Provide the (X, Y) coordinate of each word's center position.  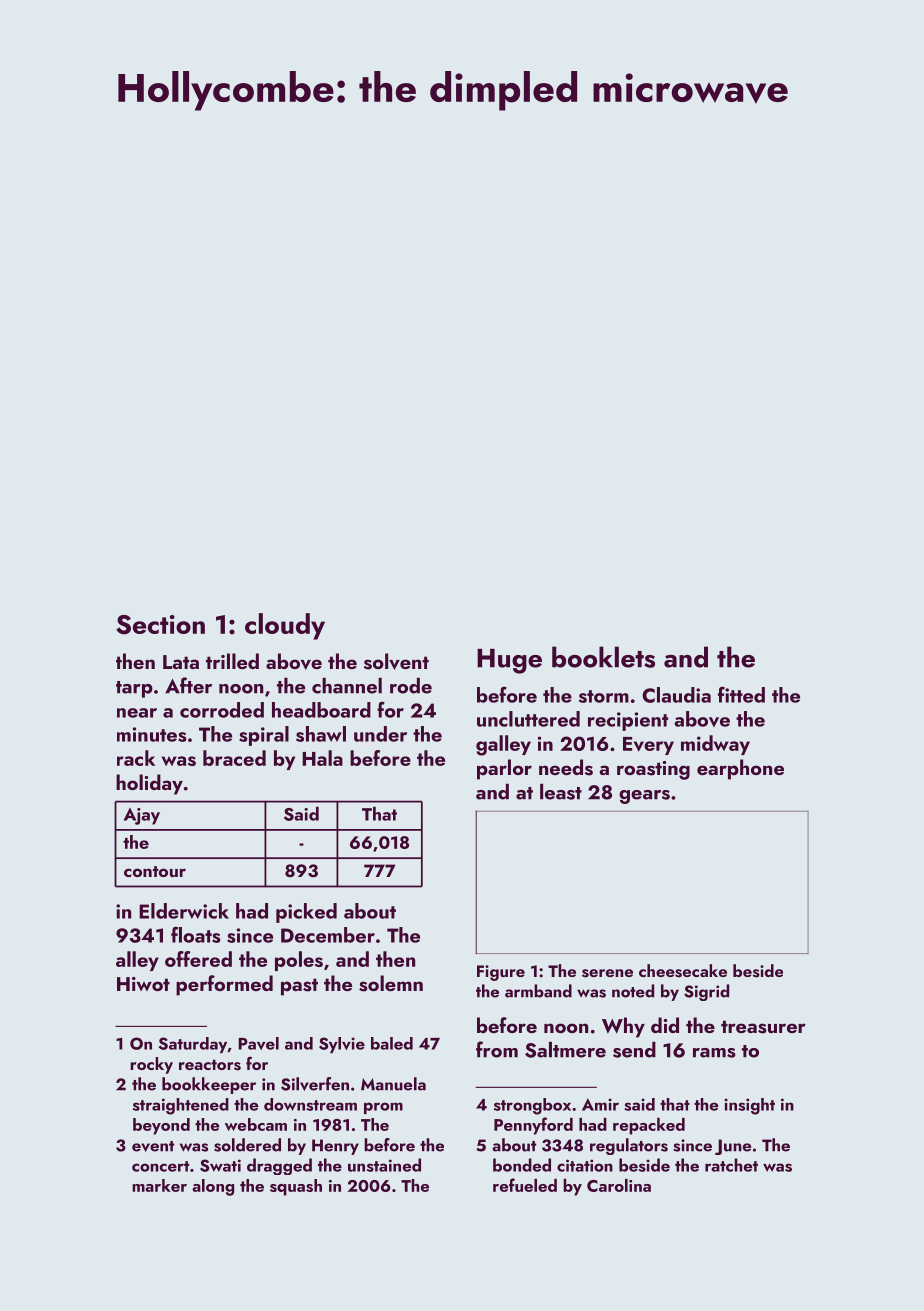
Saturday (193, 1045)
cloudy (285, 626)
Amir (600, 1104)
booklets (603, 657)
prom (383, 1108)
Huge (509, 661)
